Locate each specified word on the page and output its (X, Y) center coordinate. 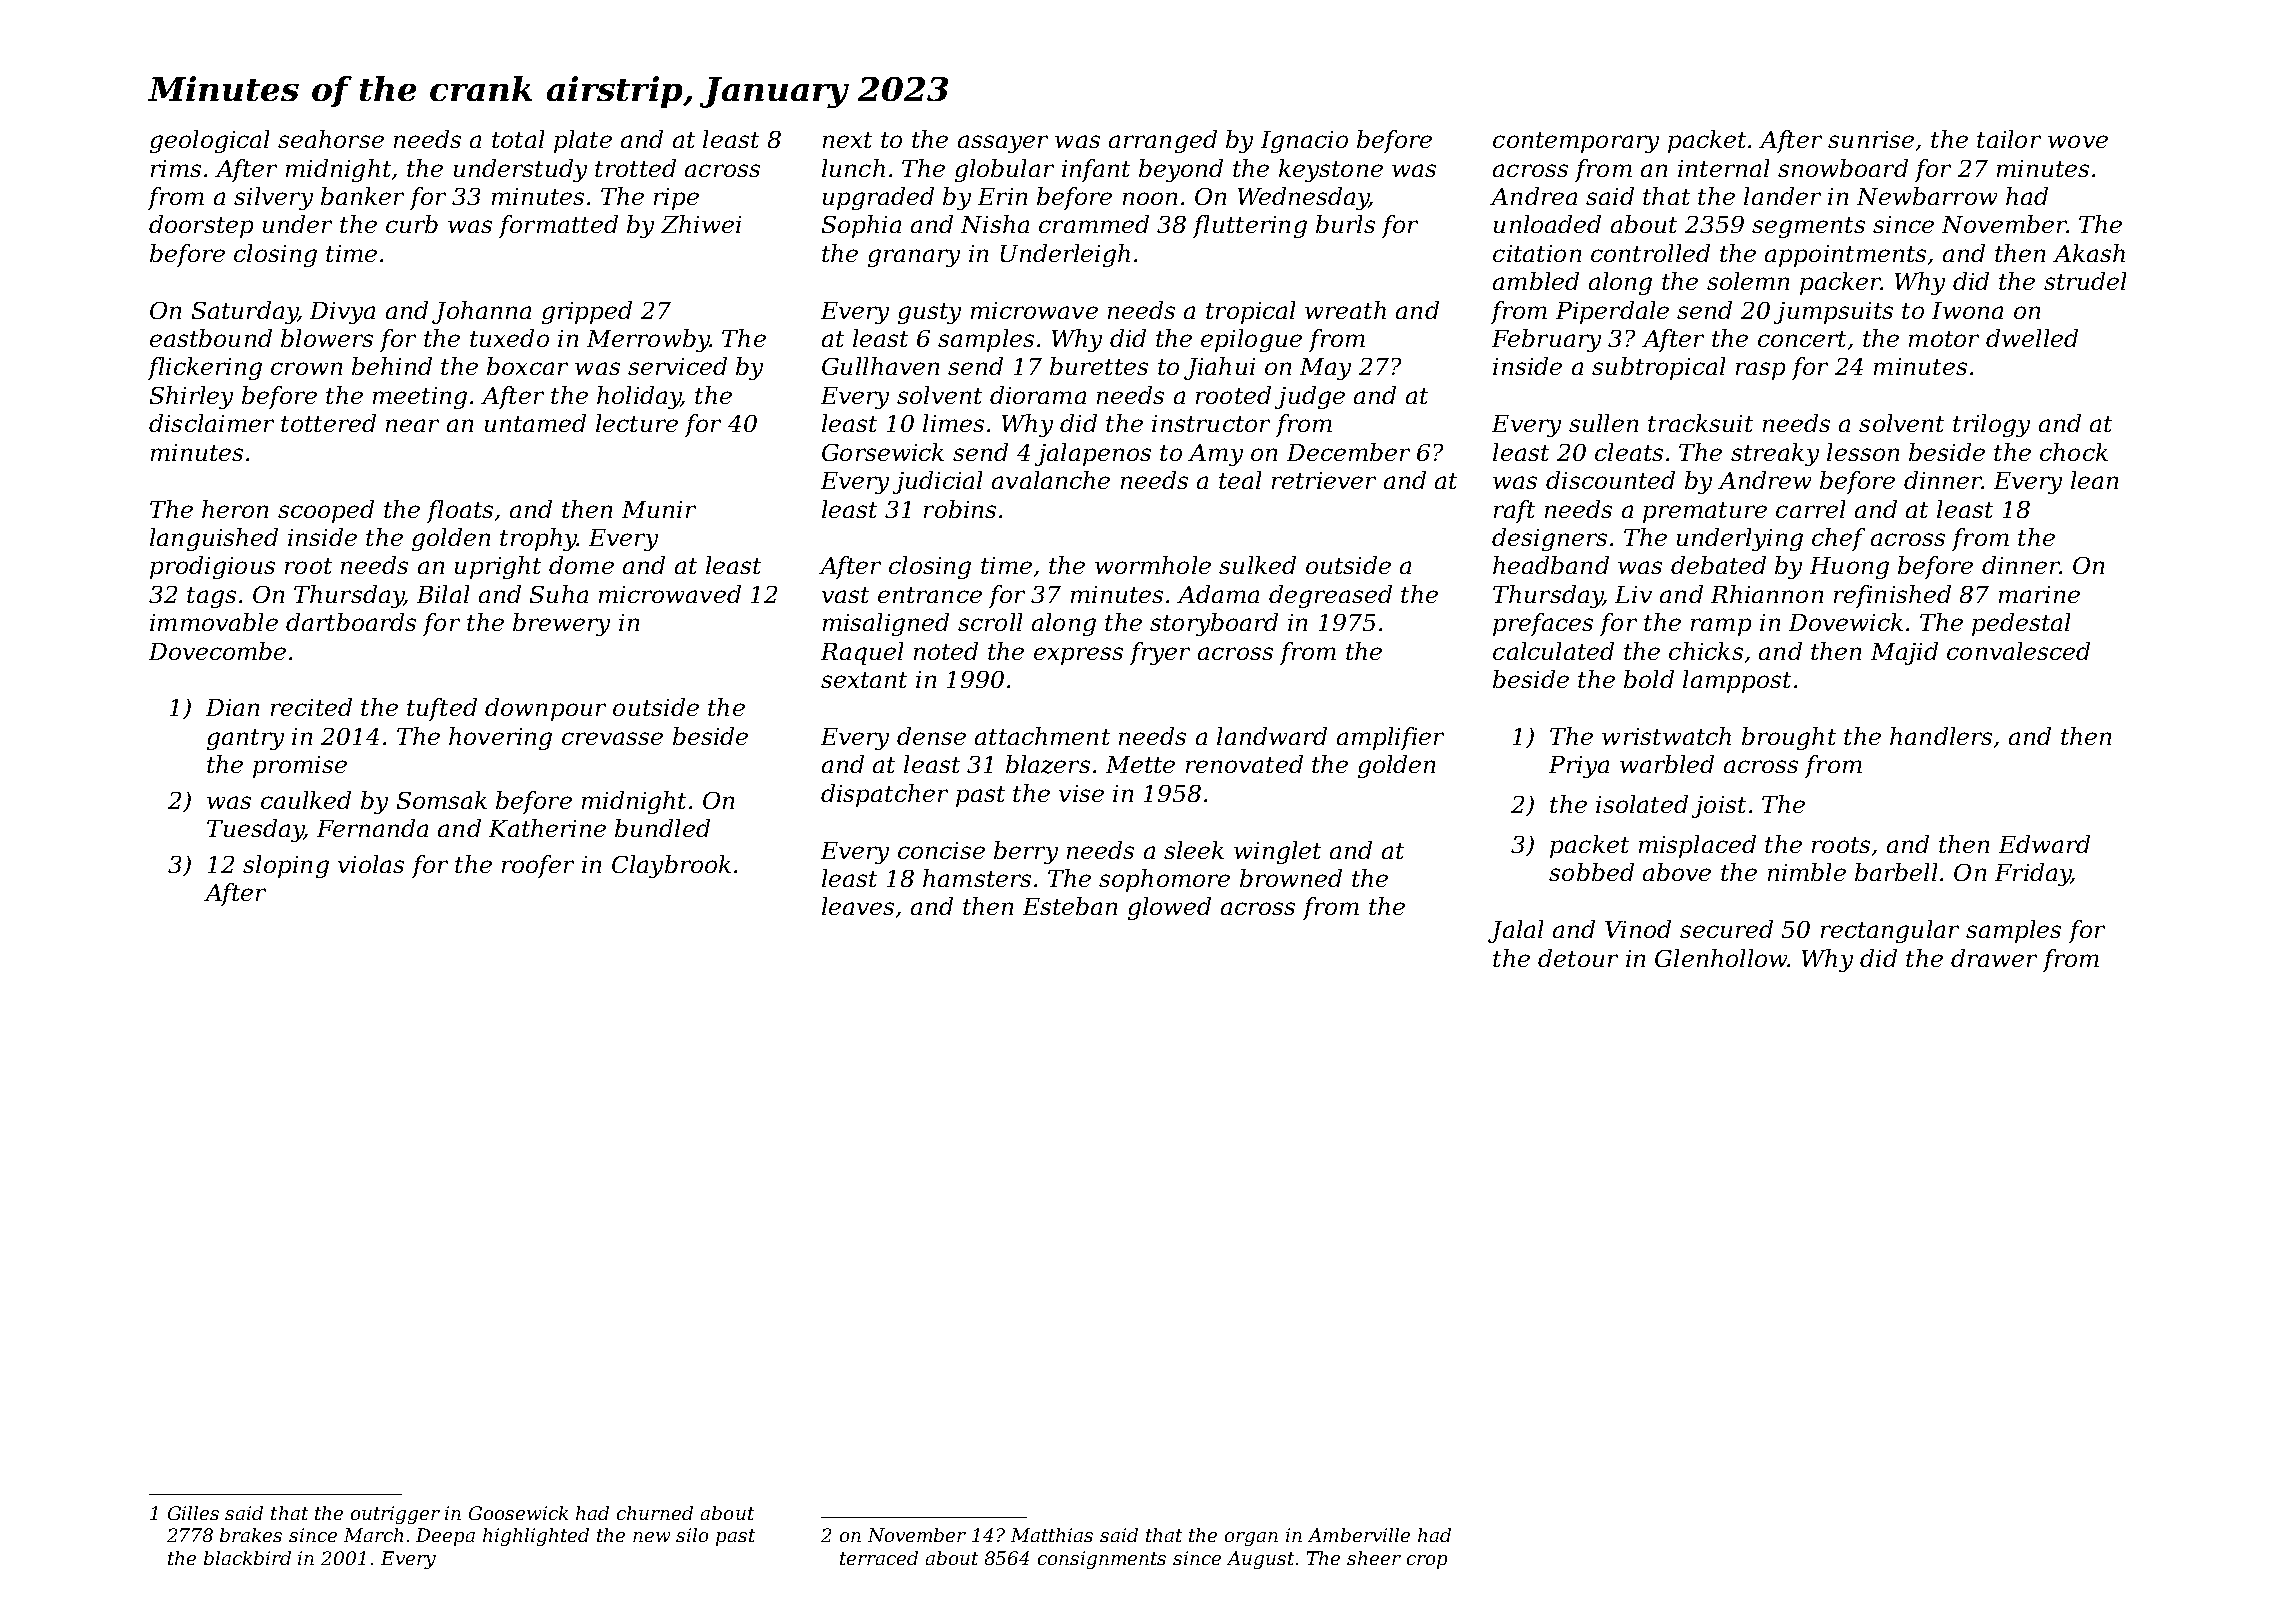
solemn (1748, 281)
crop (1427, 1562)
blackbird (247, 1558)
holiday (639, 397)
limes (953, 423)
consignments (1102, 1560)
